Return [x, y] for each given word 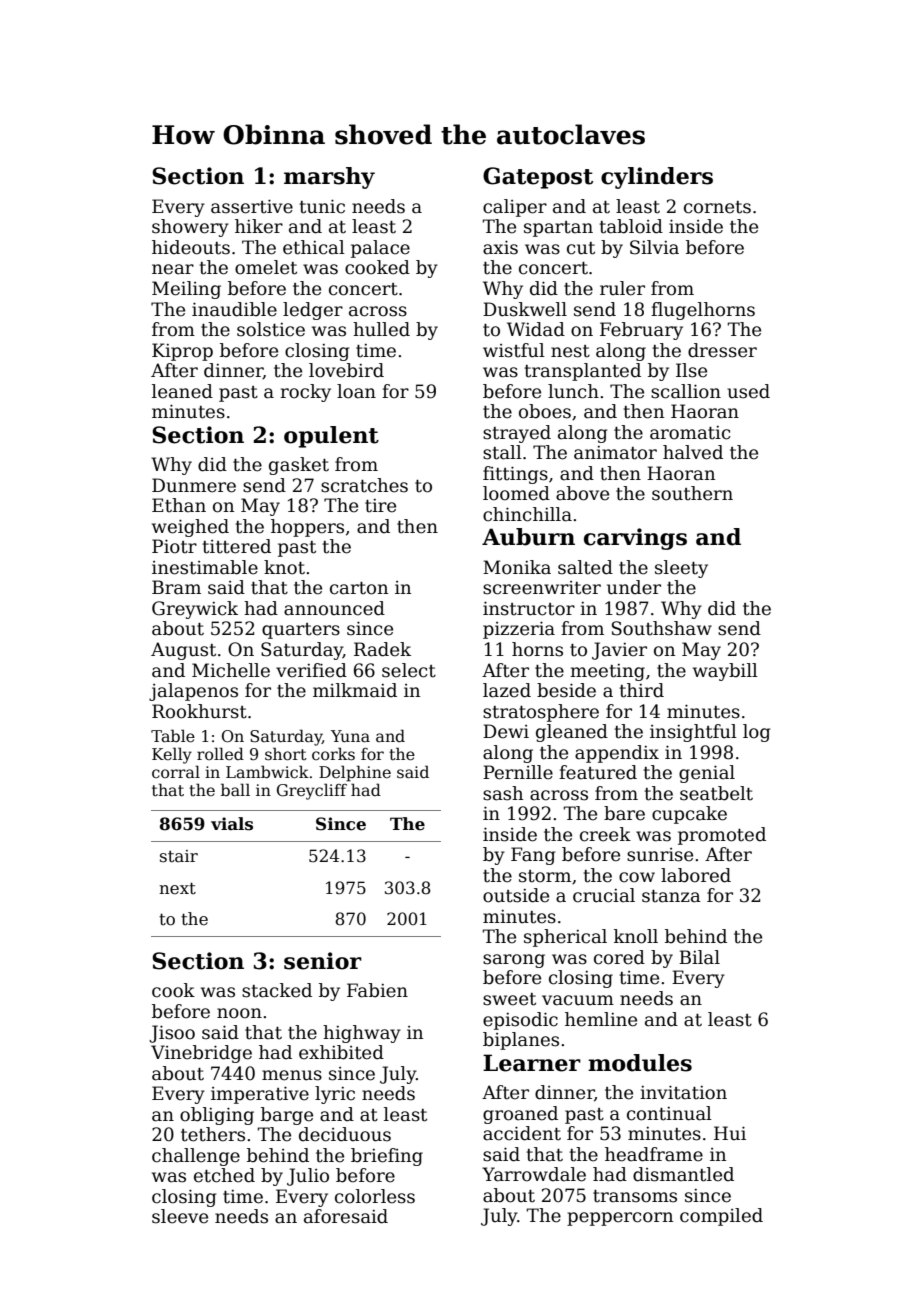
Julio [308, 1177]
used [748, 391]
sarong [514, 961]
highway [362, 1034]
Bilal [699, 957]
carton [359, 588]
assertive [252, 206]
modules [640, 1063]
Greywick [195, 610]
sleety [681, 569]
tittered [236, 546]
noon [239, 1013]
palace [380, 249]
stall [502, 452]
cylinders [657, 178]
